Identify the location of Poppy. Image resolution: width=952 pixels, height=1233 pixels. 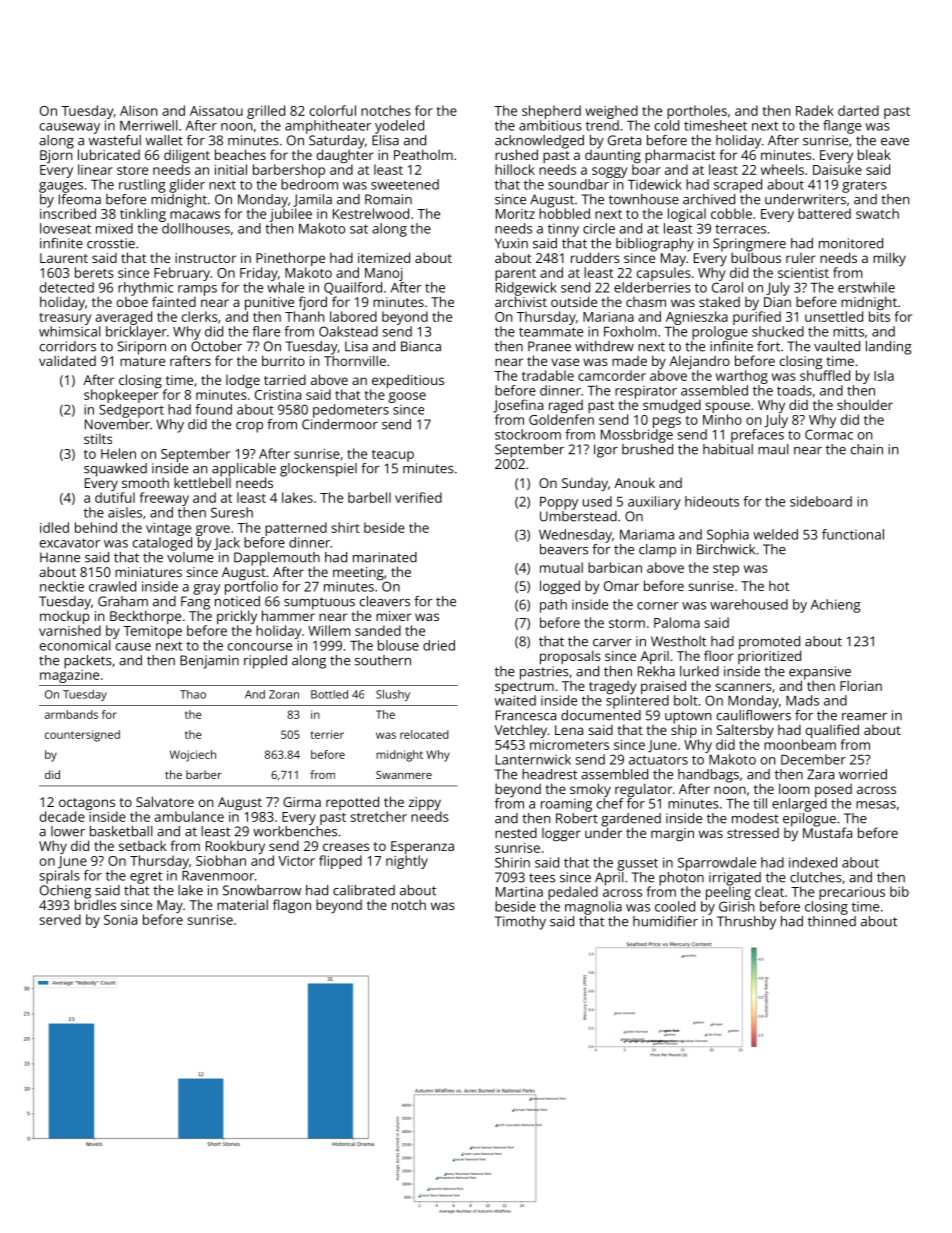
(559, 503).
